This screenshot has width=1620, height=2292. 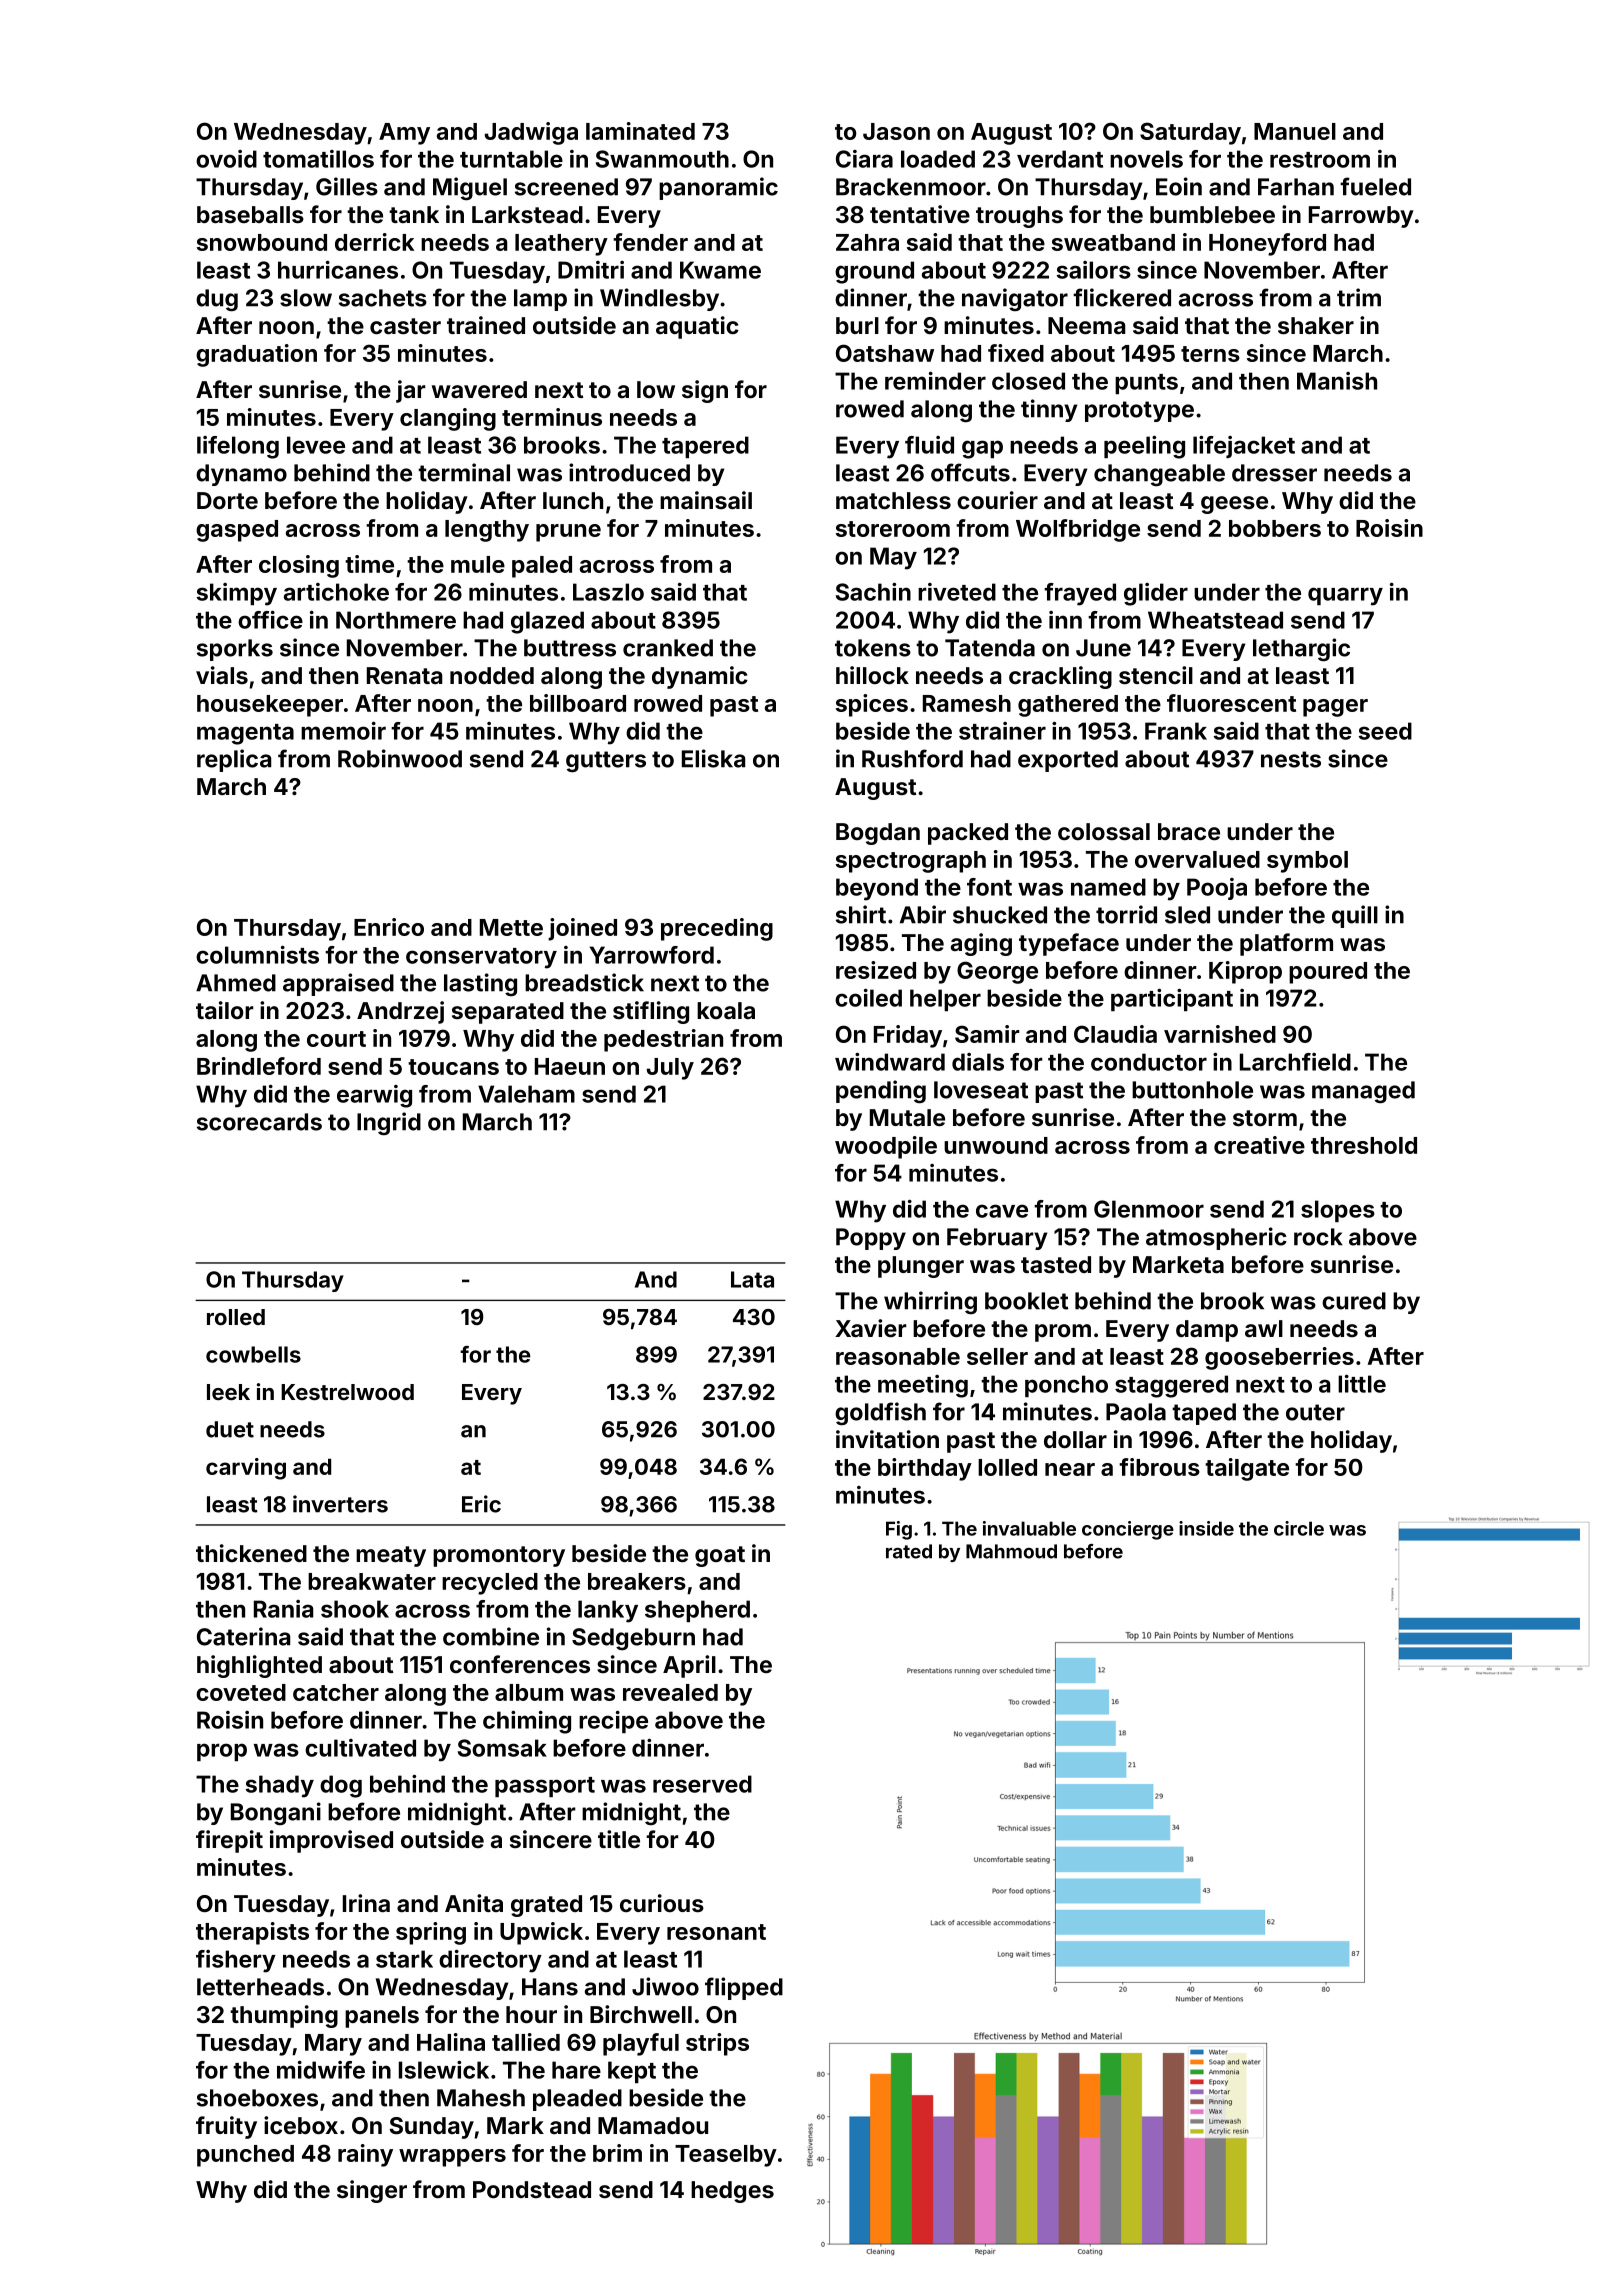 What do you see at coordinates (732, 2192) in the screenshot?
I see `hedges` at bounding box center [732, 2192].
